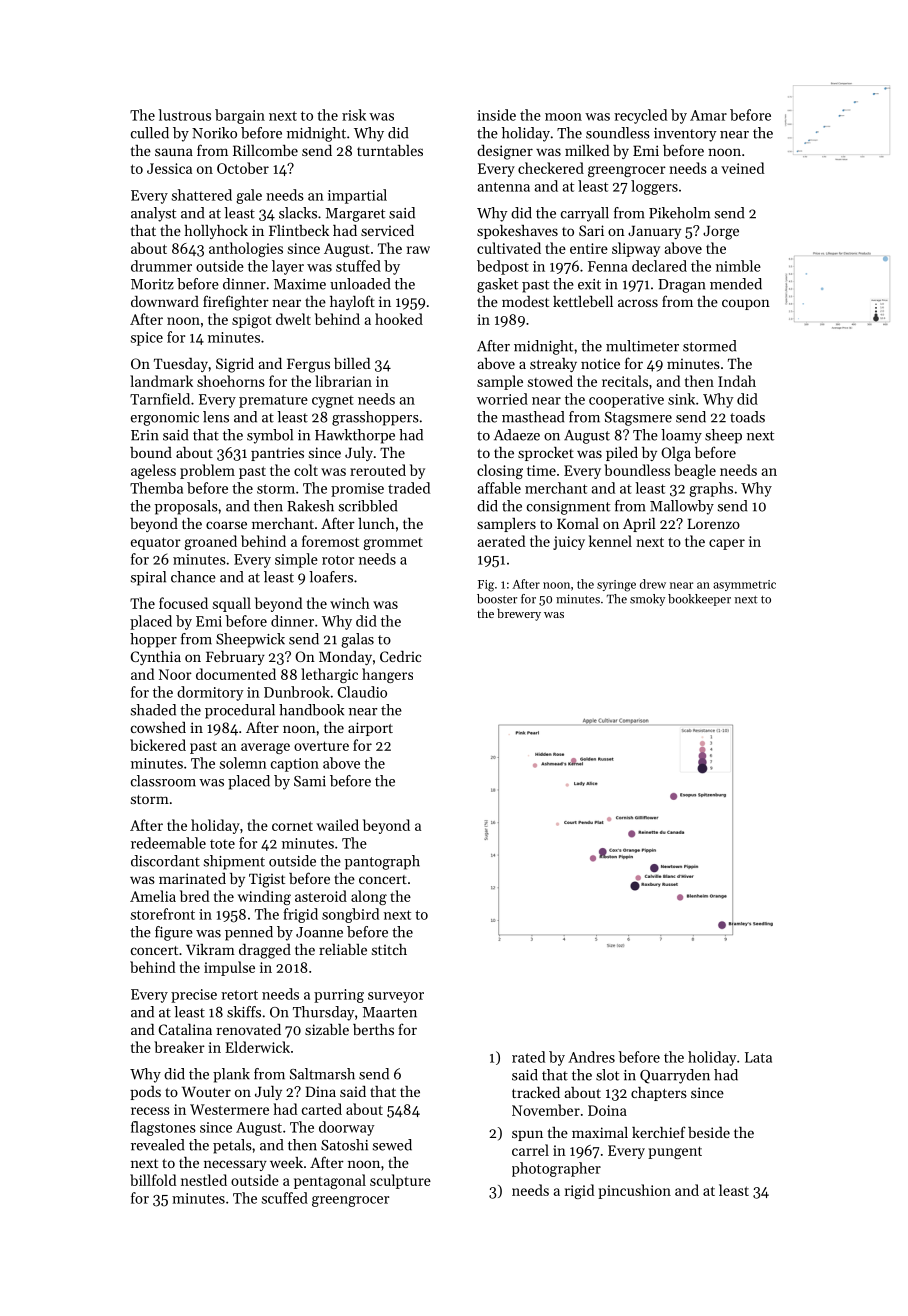 This document has width=908, height=1316. I want to click on penned, so click(249, 933).
